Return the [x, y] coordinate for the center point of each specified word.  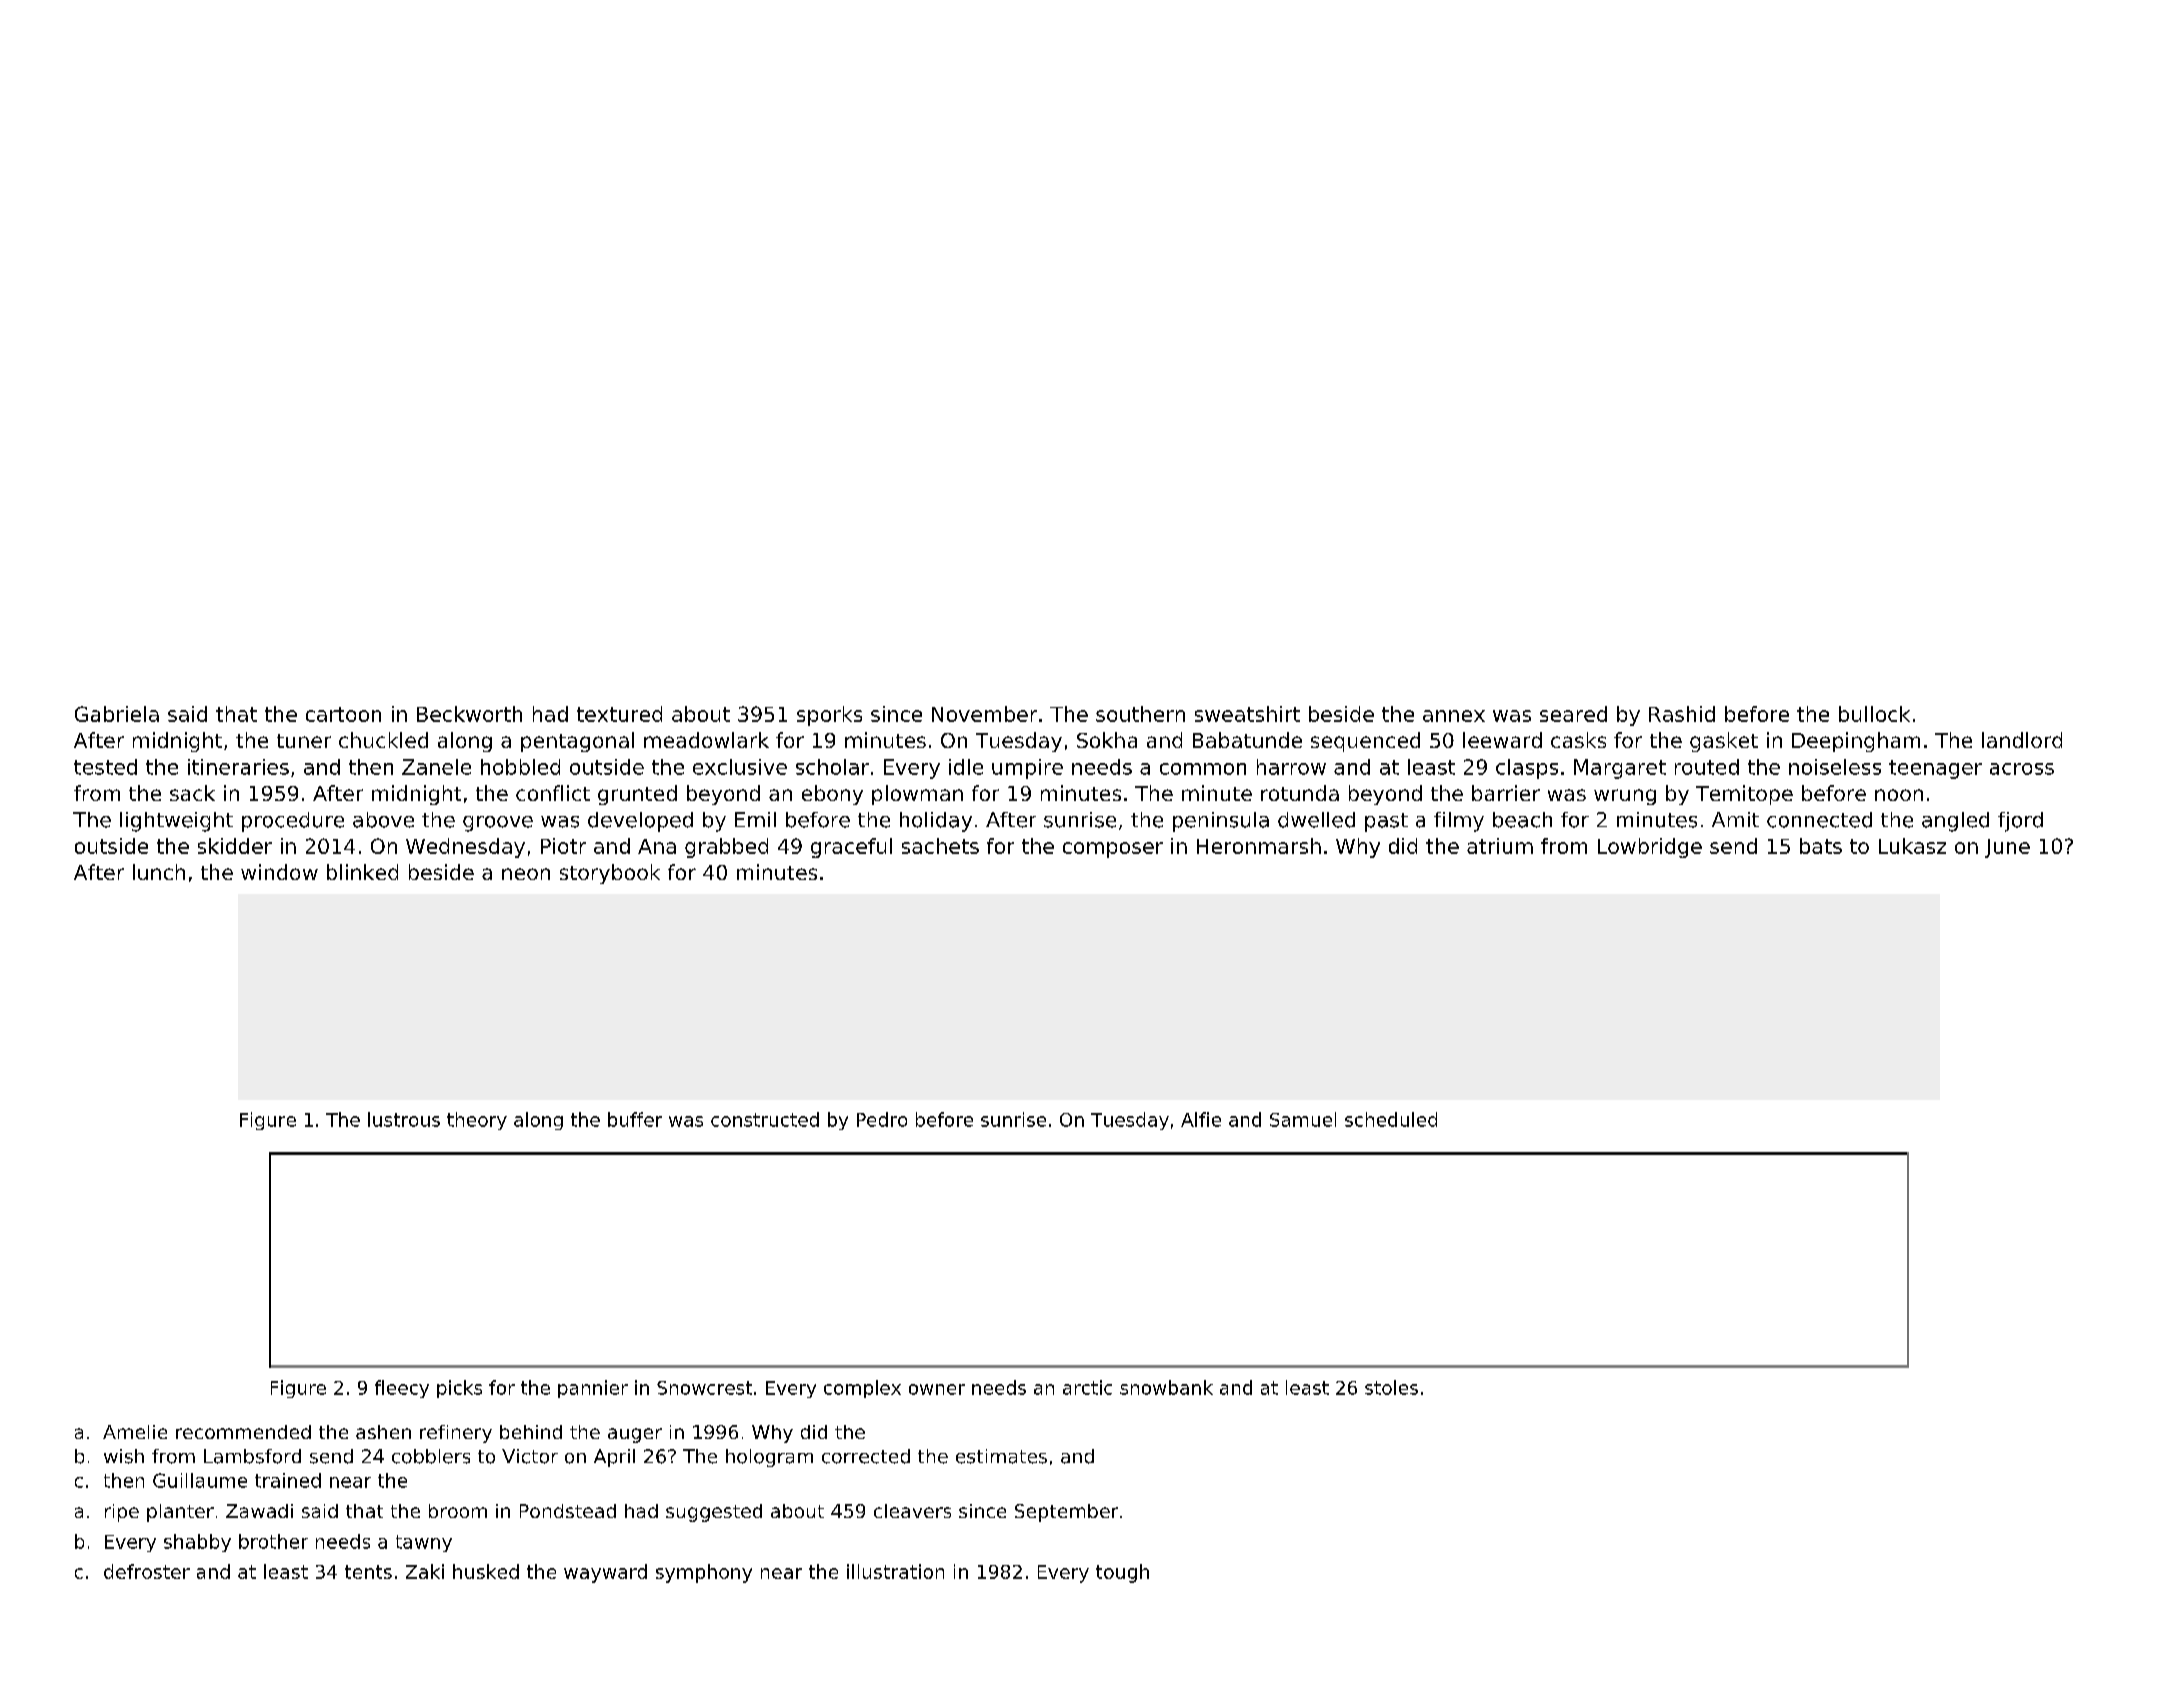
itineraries [238, 767]
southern [1140, 714]
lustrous [404, 1119]
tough [1122, 1573]
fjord [2020, 822]
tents [368, 1572]
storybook [610, 874]
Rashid [1682, 714]
